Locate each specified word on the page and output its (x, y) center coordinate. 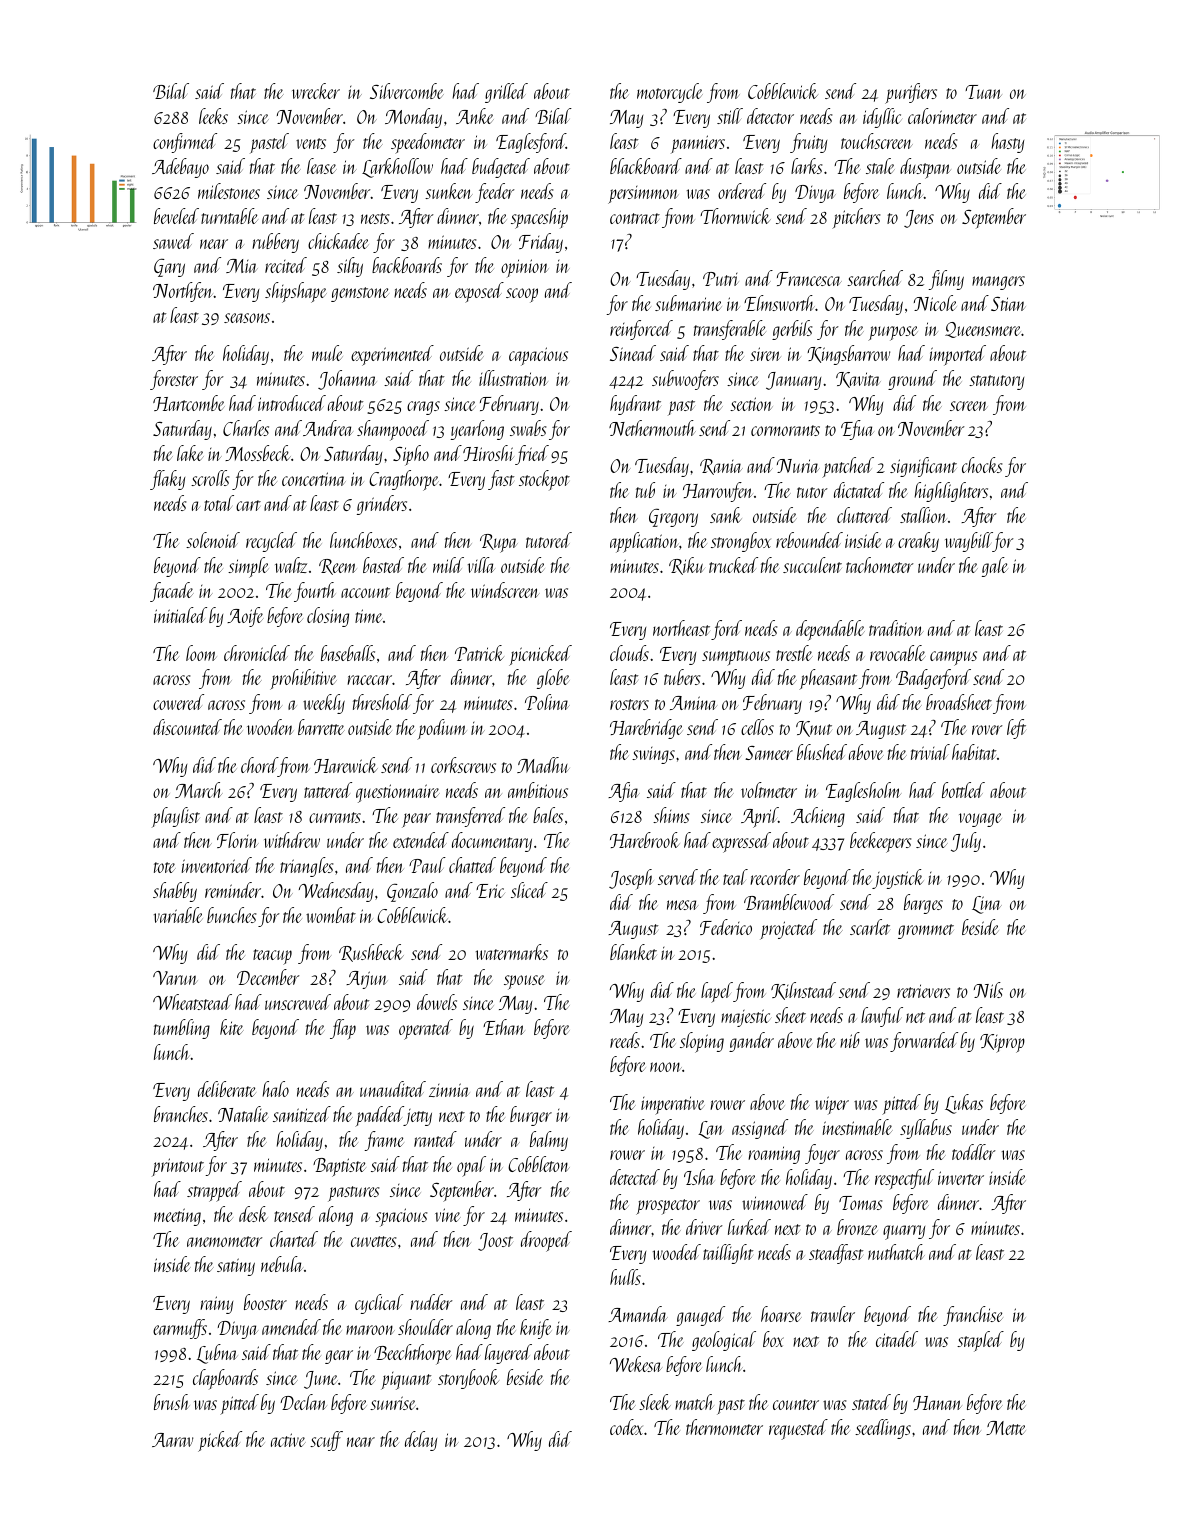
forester (174, 380)
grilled (506, 93)
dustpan (925, 168)
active (288, 1440)
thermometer (724, 1427)
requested (798, 1429)
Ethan (504, 1027)
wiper (832, 1105)
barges (923, 904)
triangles (306, 867)
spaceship (539, 218)
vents (311, 143)
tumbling (182, 1029)
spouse (524, 982)
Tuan (983, 92)
